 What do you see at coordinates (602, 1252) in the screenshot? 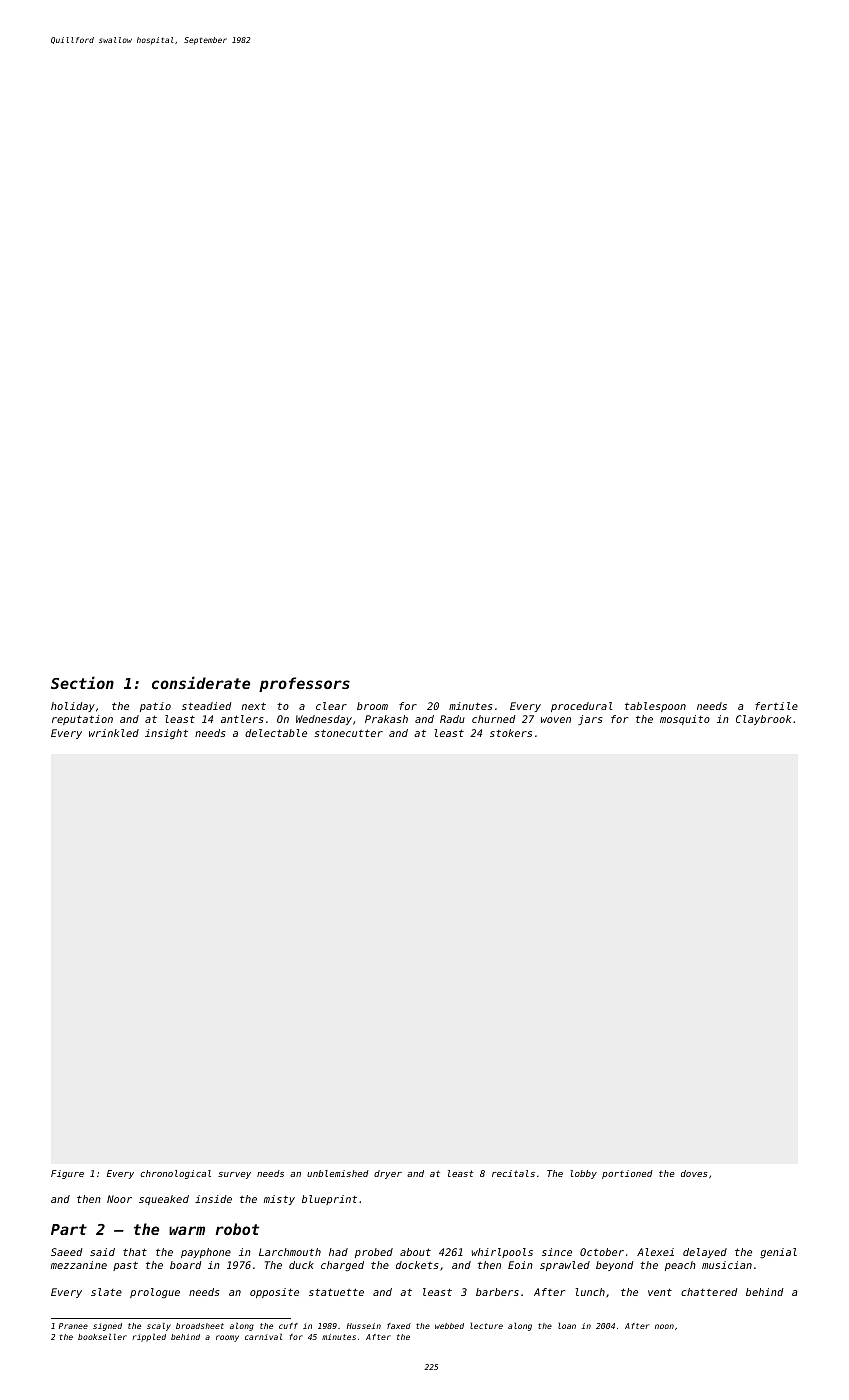
I see `October` at bounding box center [602, 1252].
